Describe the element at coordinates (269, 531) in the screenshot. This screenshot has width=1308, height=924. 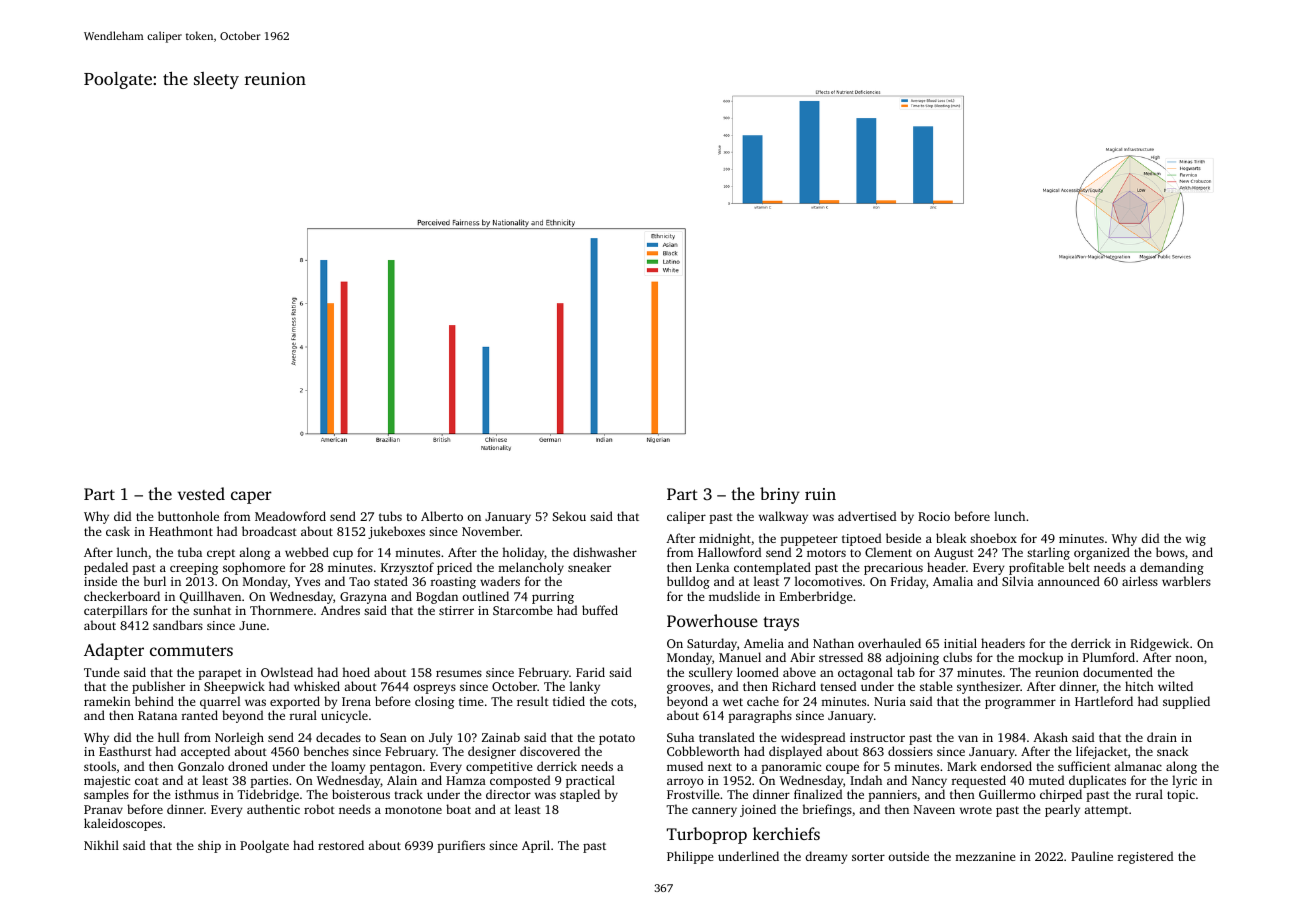
I see `broadcast` at that location.
